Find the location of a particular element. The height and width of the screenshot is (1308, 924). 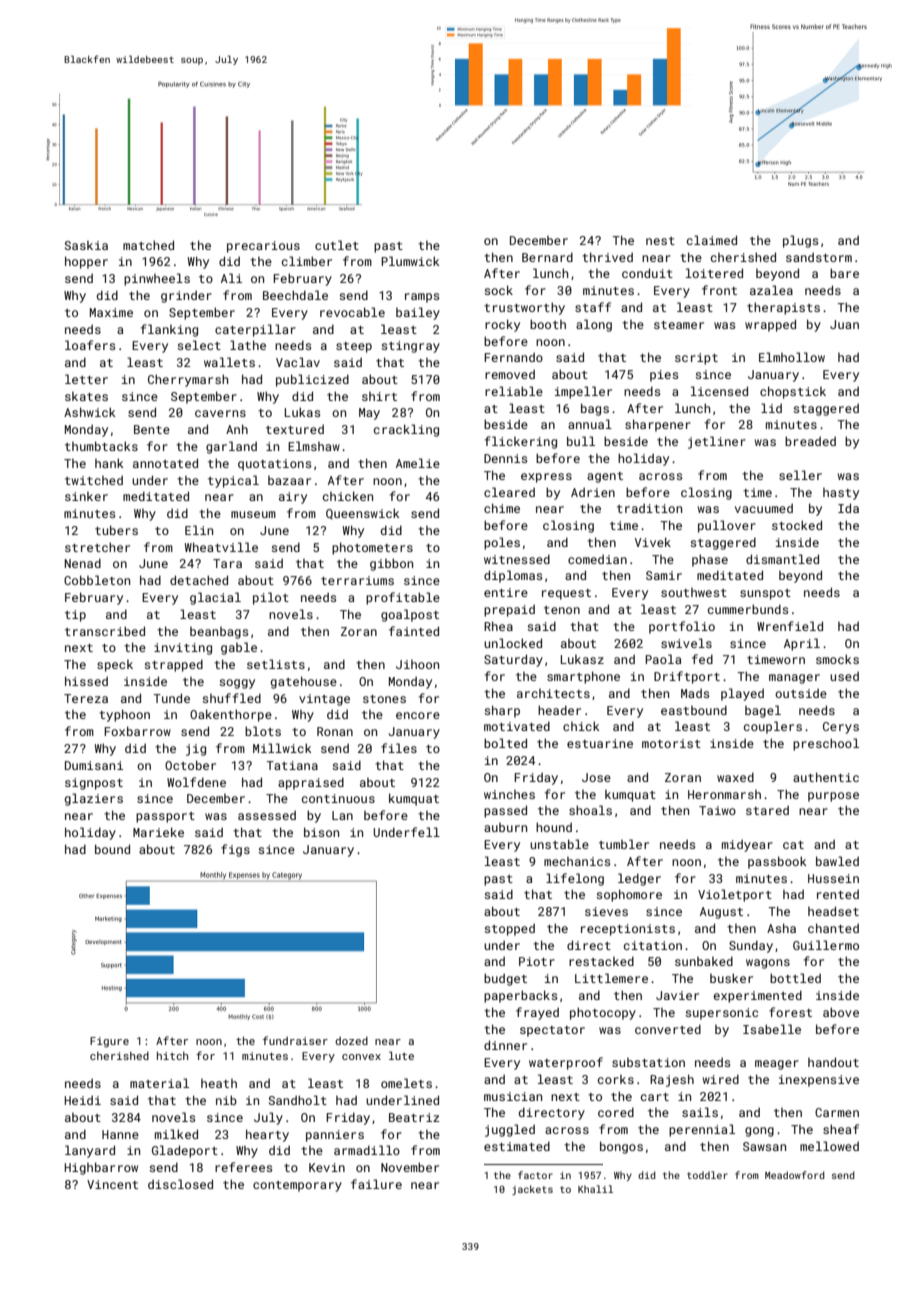

motivated is located at coordinates (517, 726).
